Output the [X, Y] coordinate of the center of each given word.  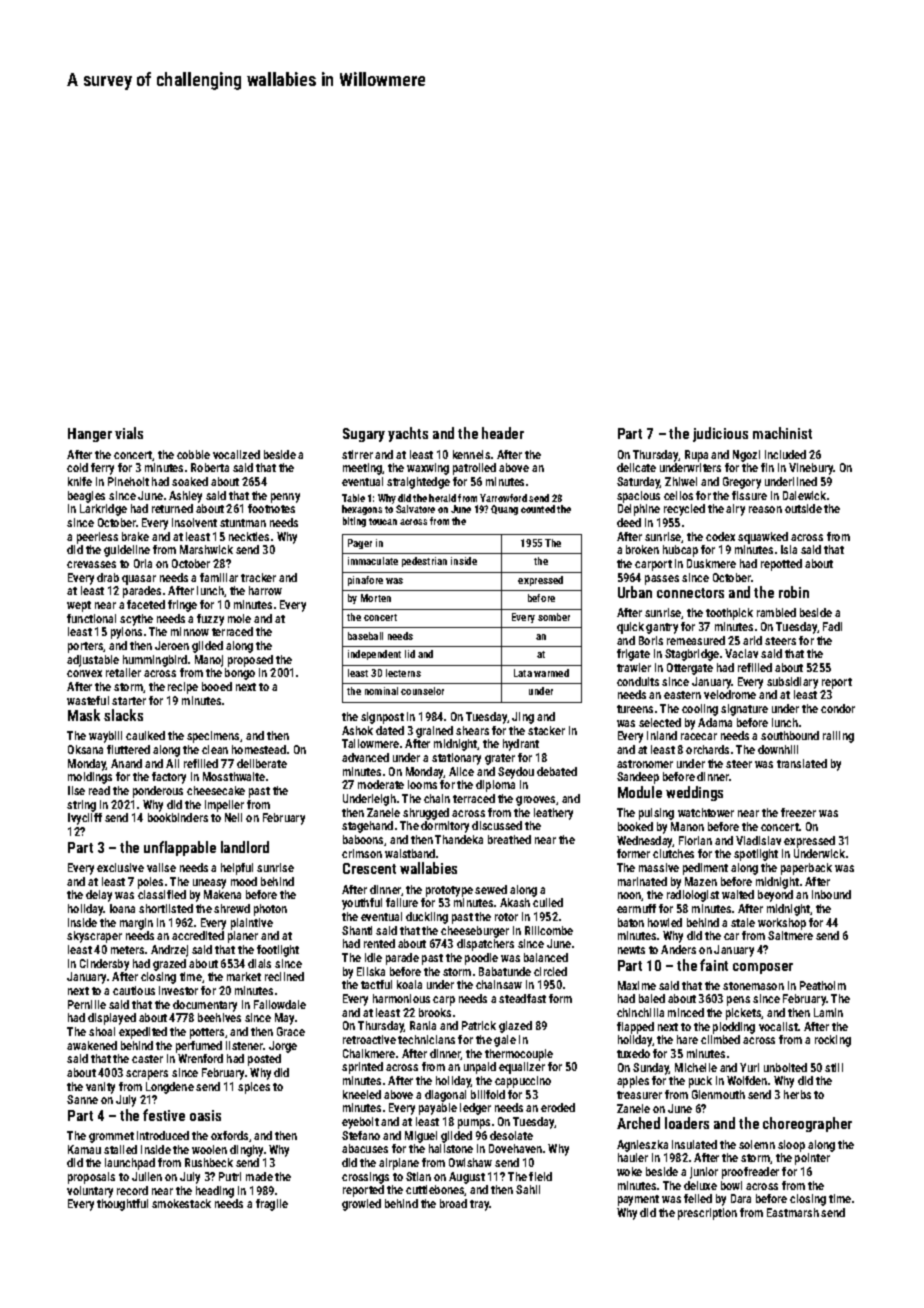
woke [629, 1171]
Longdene [170, 1088]
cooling [700, 710]
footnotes [271, 508]
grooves [535, 801]
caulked [145, 735]
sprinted [362, 1068]
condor [838, 708]
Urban [635, 592]
